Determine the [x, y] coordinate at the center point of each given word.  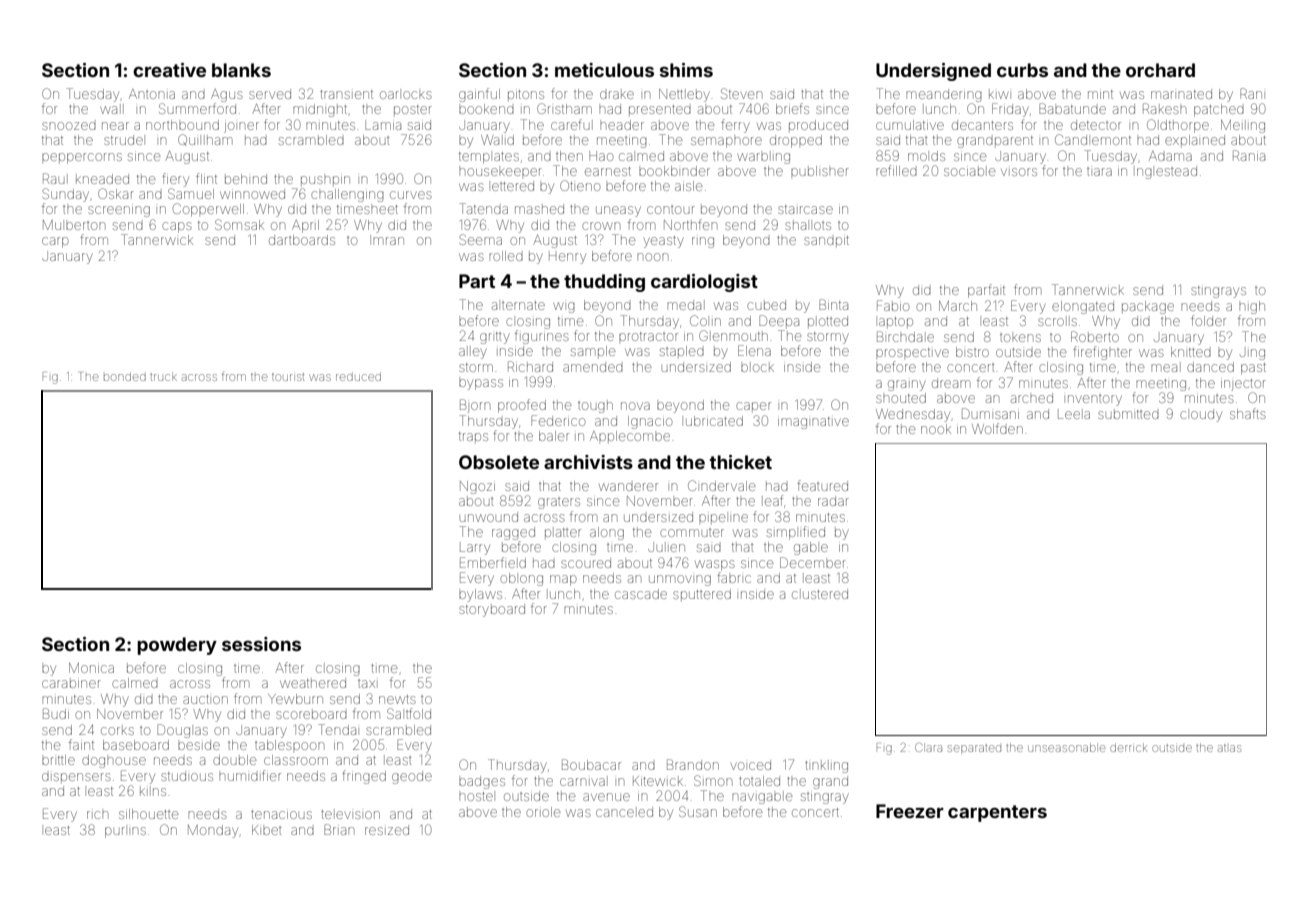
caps [177, 227]
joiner [241, 127]
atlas [1229, 748]
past [1253, 369]
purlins [125, 832]
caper [753, 407]
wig [564, 307]
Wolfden [997, 428]
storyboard [492, 610]
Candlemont [1093, 139]
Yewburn [295, 699]
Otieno [580, 185]
